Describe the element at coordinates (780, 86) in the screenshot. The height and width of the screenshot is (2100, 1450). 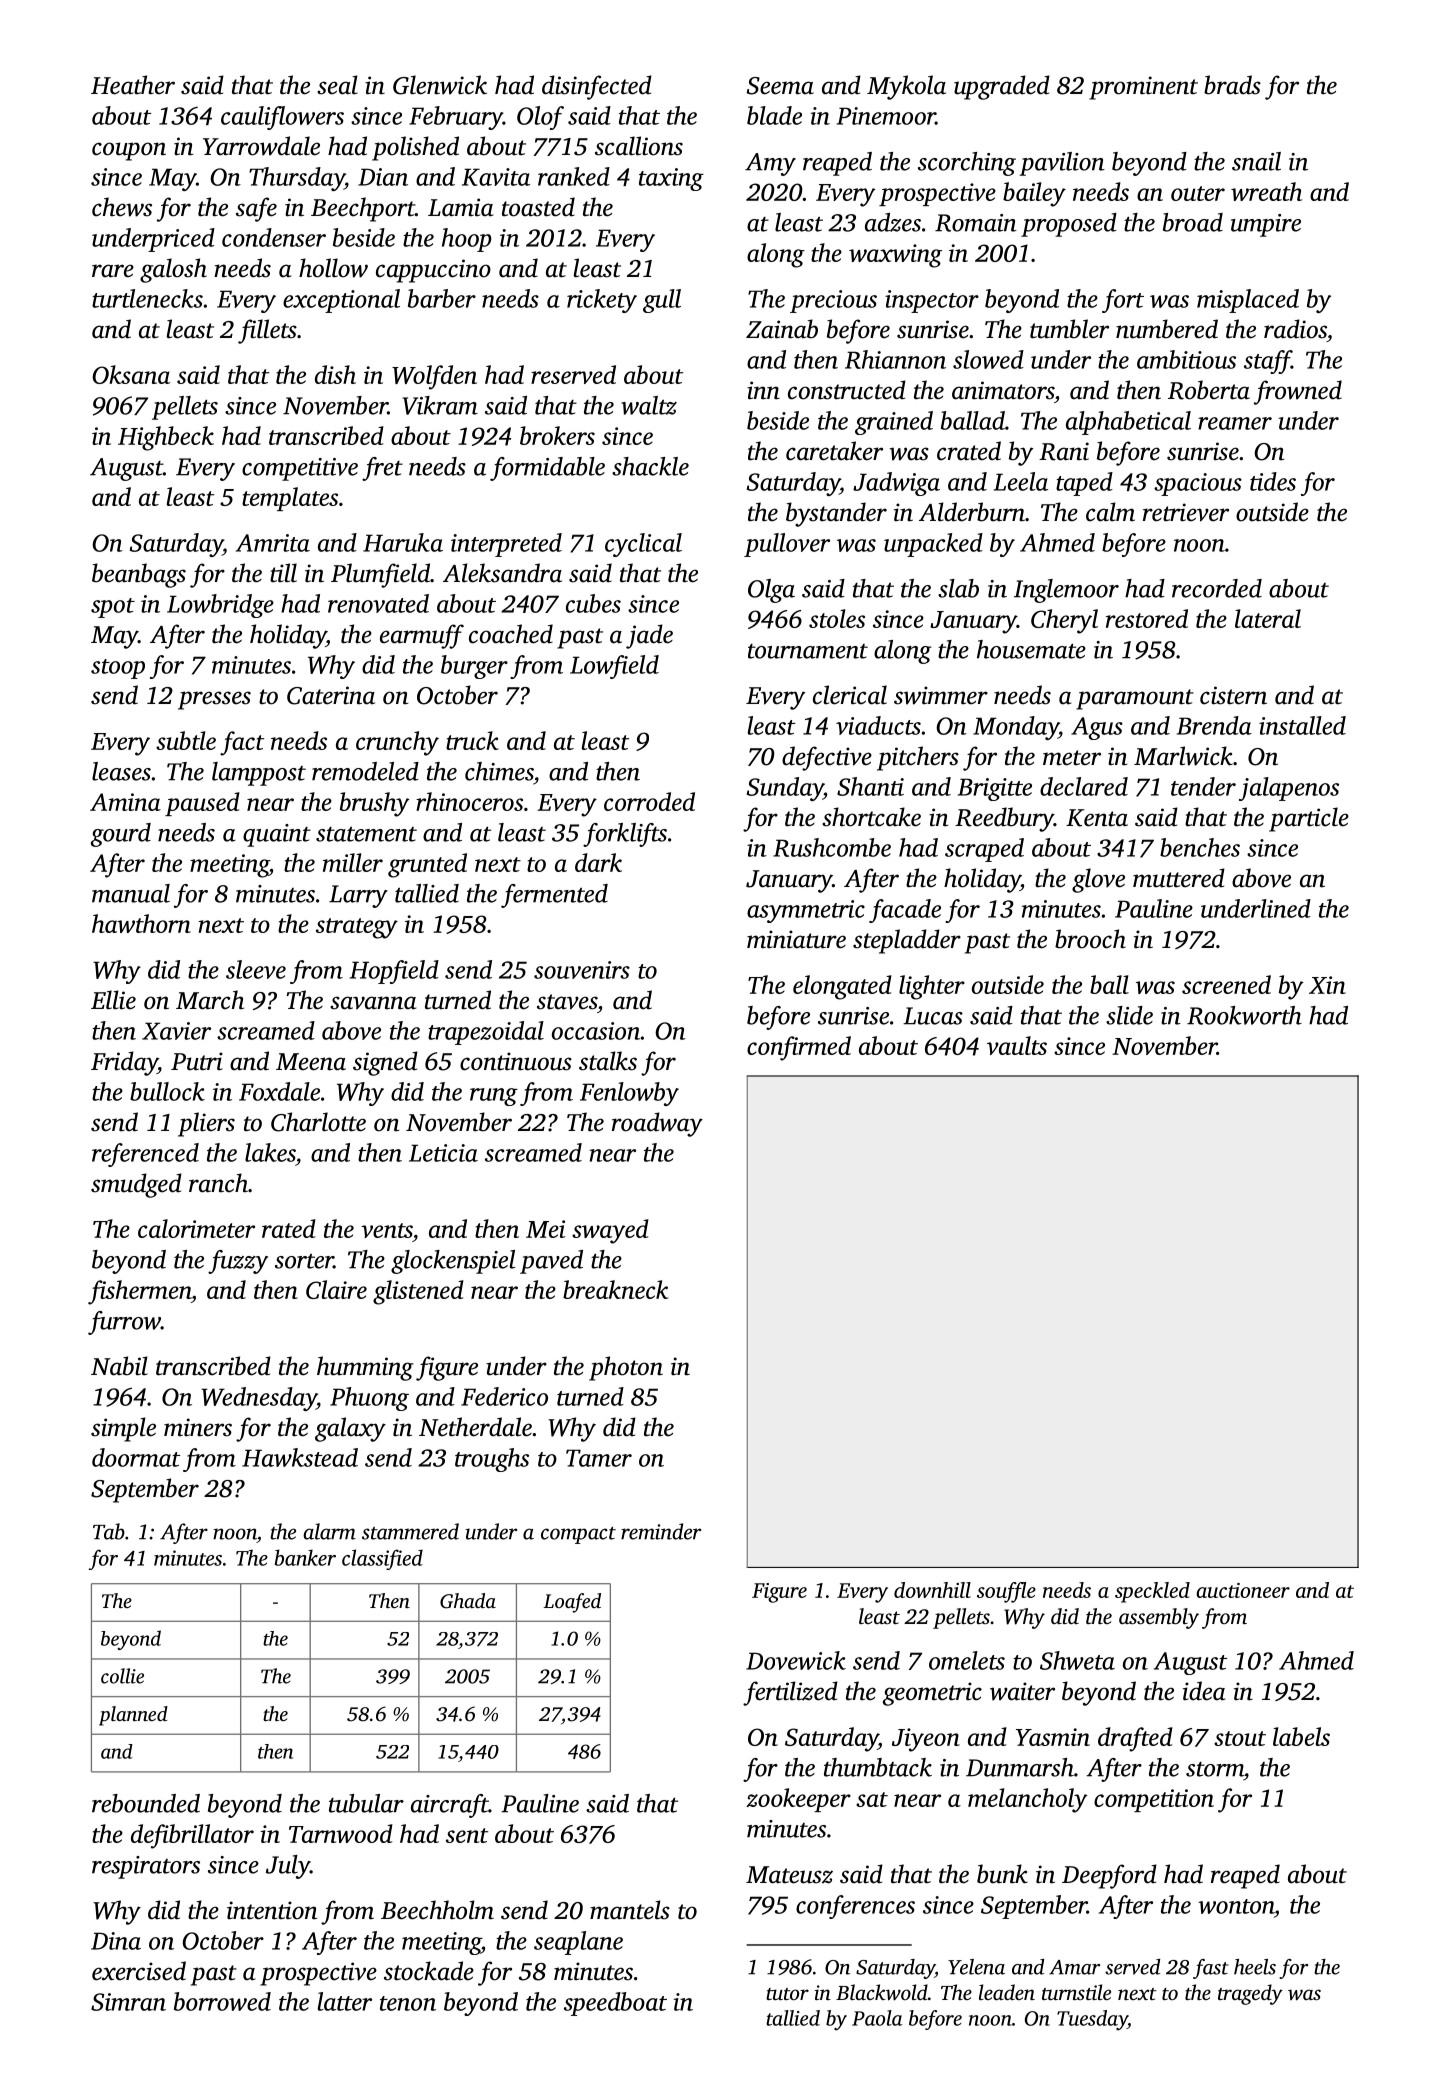
I see `Seema` at that location.
